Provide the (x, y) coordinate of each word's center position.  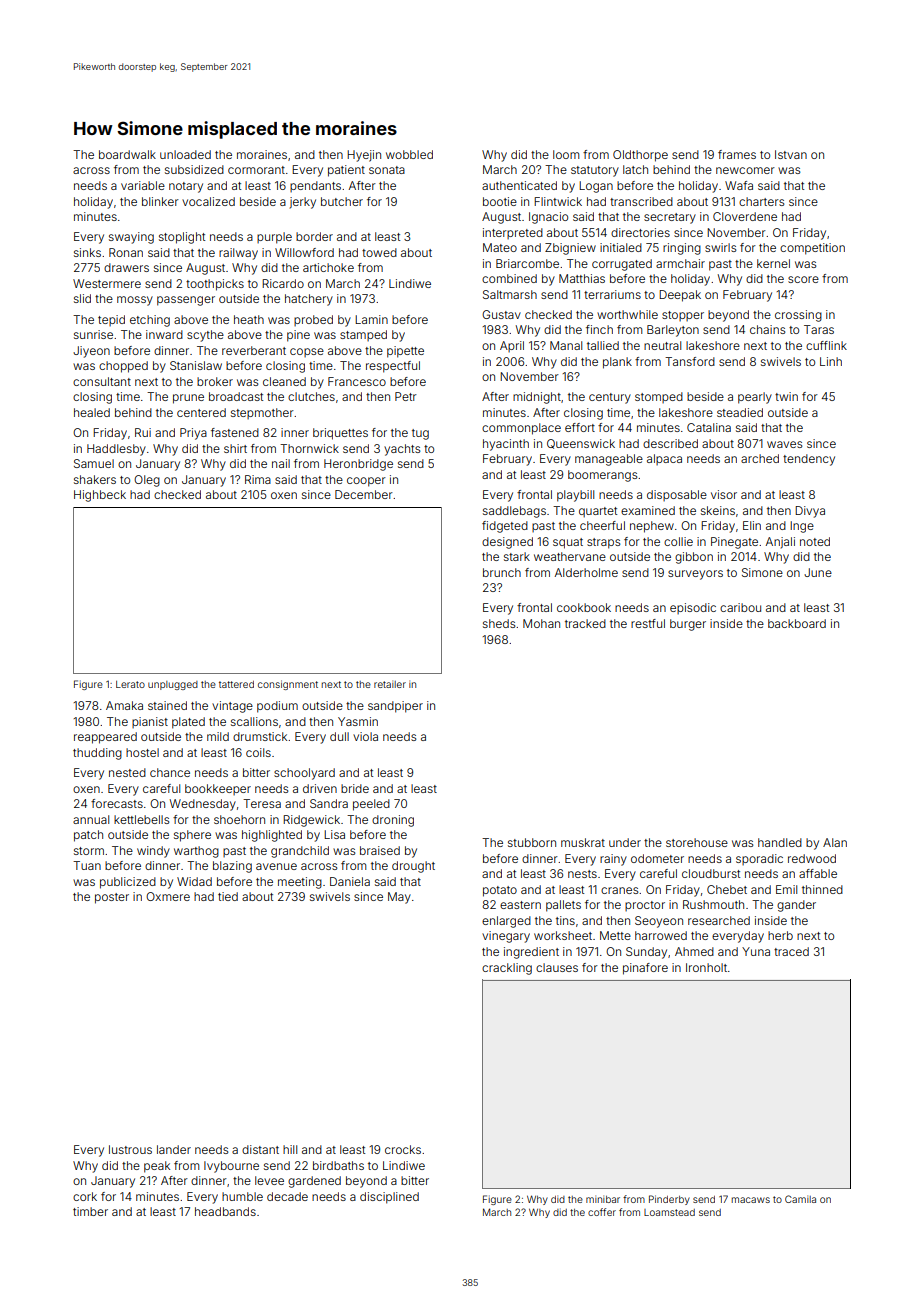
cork (85, 1196)
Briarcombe (527, 263)
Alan (835, 842)
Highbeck (100, 496)
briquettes (340, 434)
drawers (126, 267)
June (818, 572)
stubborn (532, 842)
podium (277, 707)
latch (635, 169)
